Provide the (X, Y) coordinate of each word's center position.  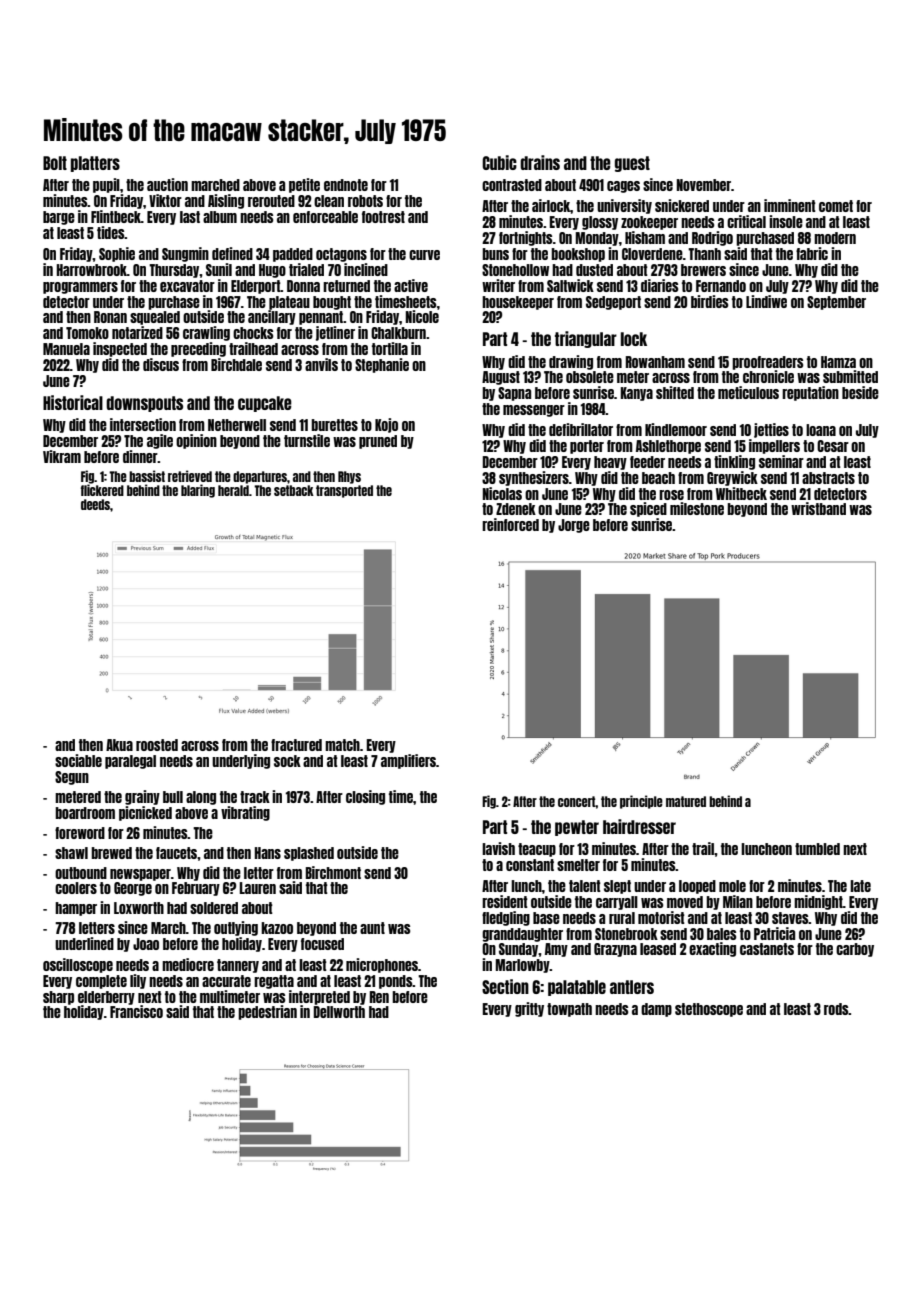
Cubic (499, 162)
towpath (569, 1010)
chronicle (768, 376)
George (133, 889)
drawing (571, 362)
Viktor (165, 200)
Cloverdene (652, 254)
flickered (102, 490)
